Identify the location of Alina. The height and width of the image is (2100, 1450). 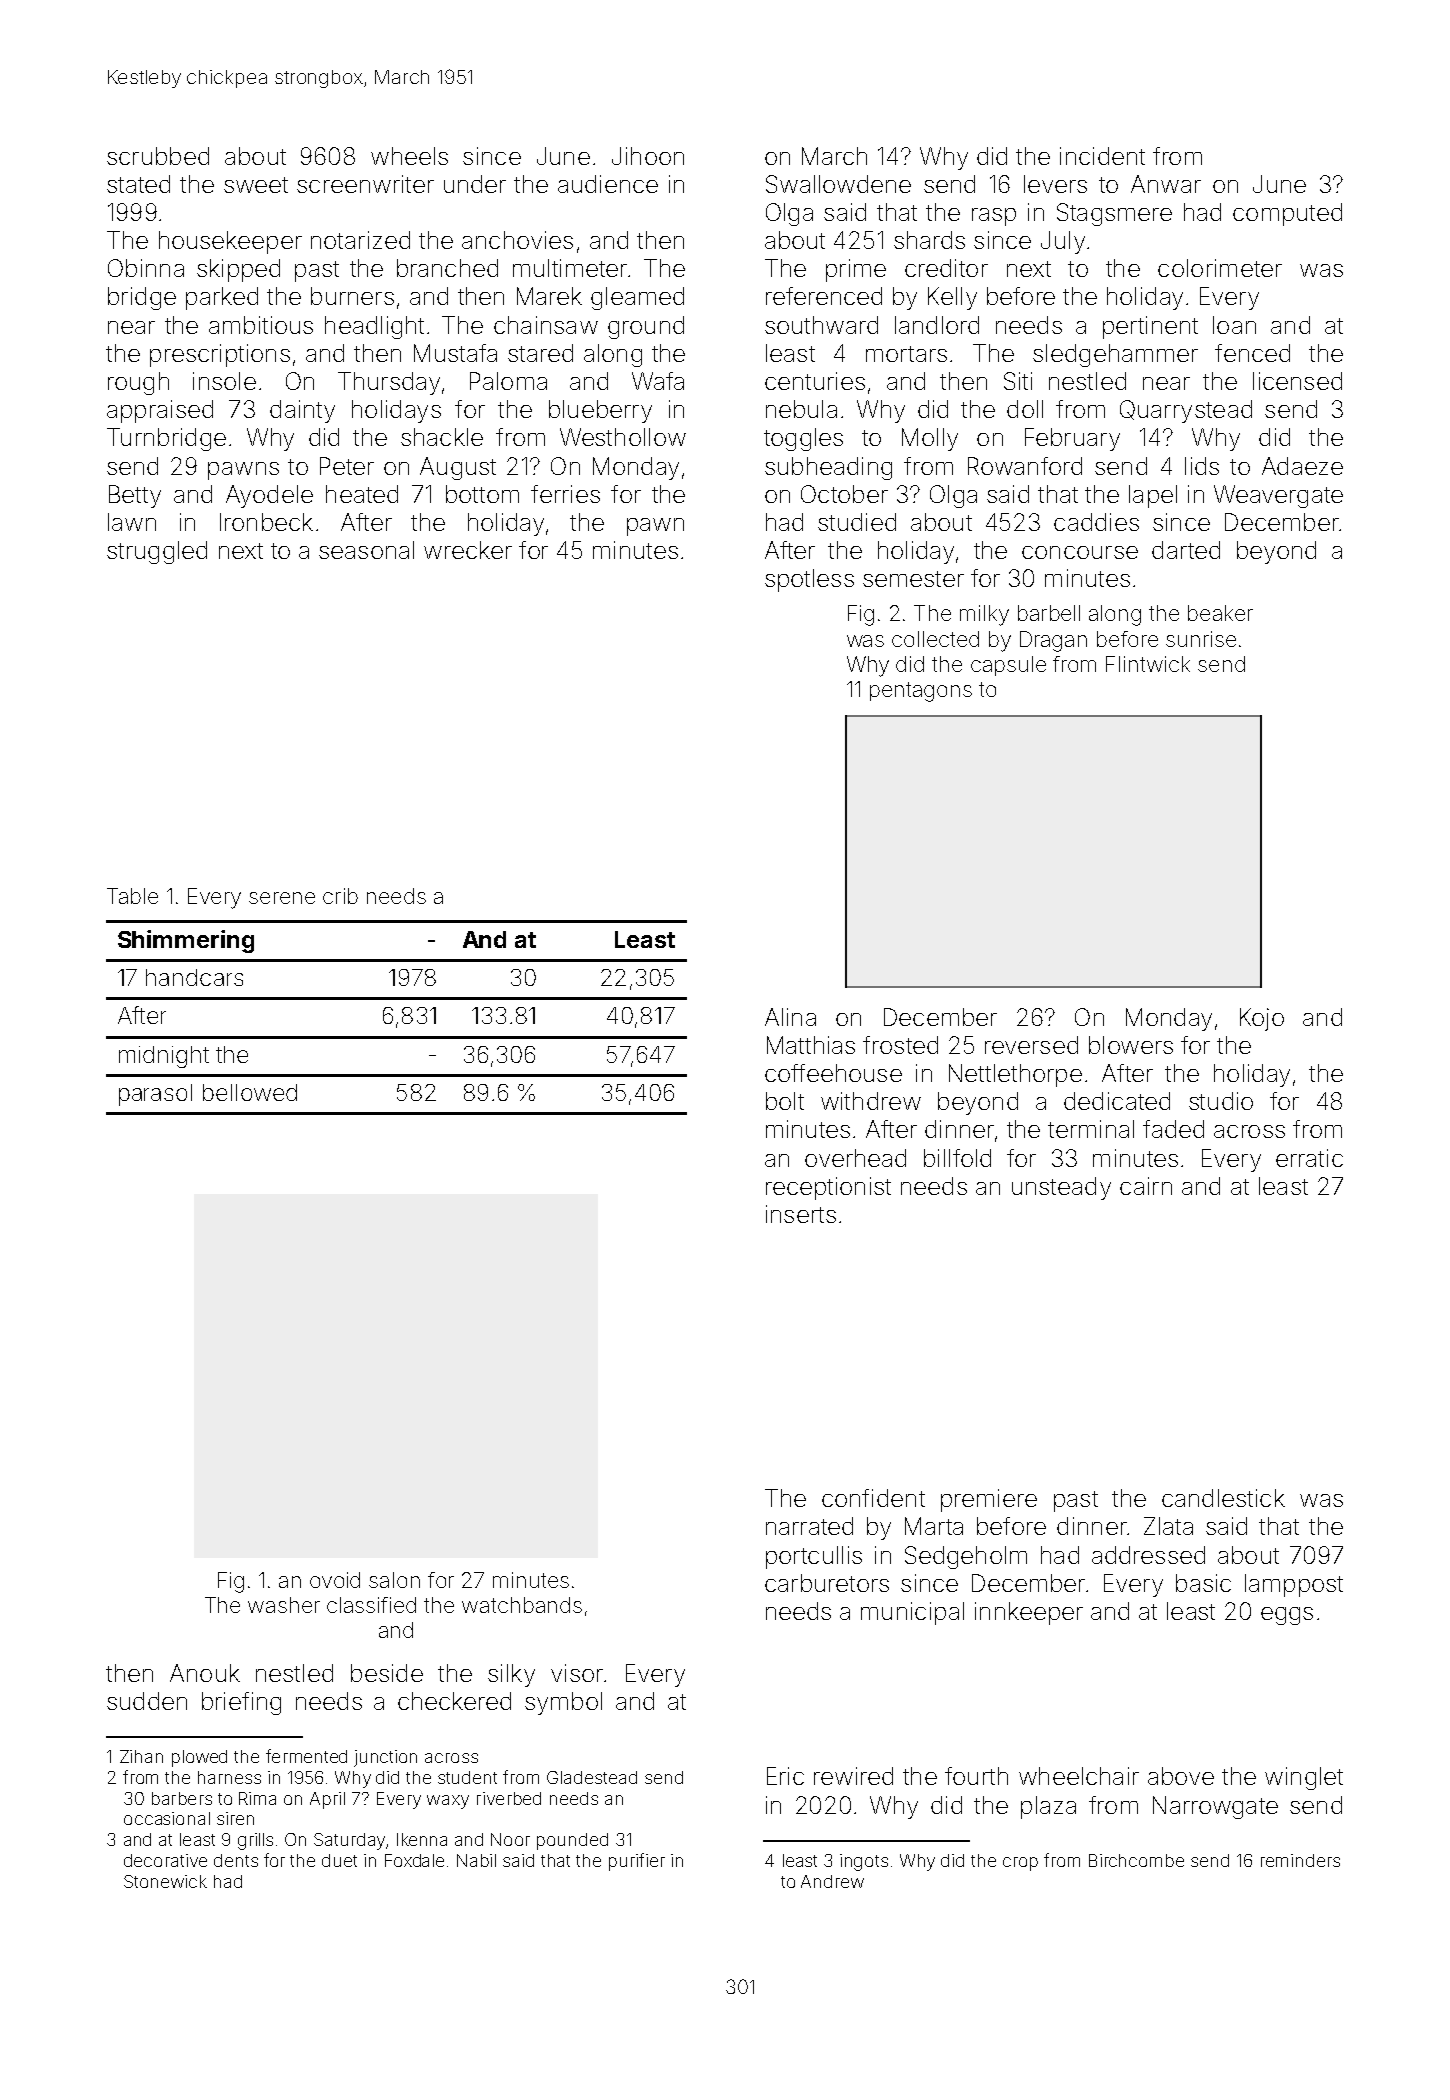
(790, 1017).
